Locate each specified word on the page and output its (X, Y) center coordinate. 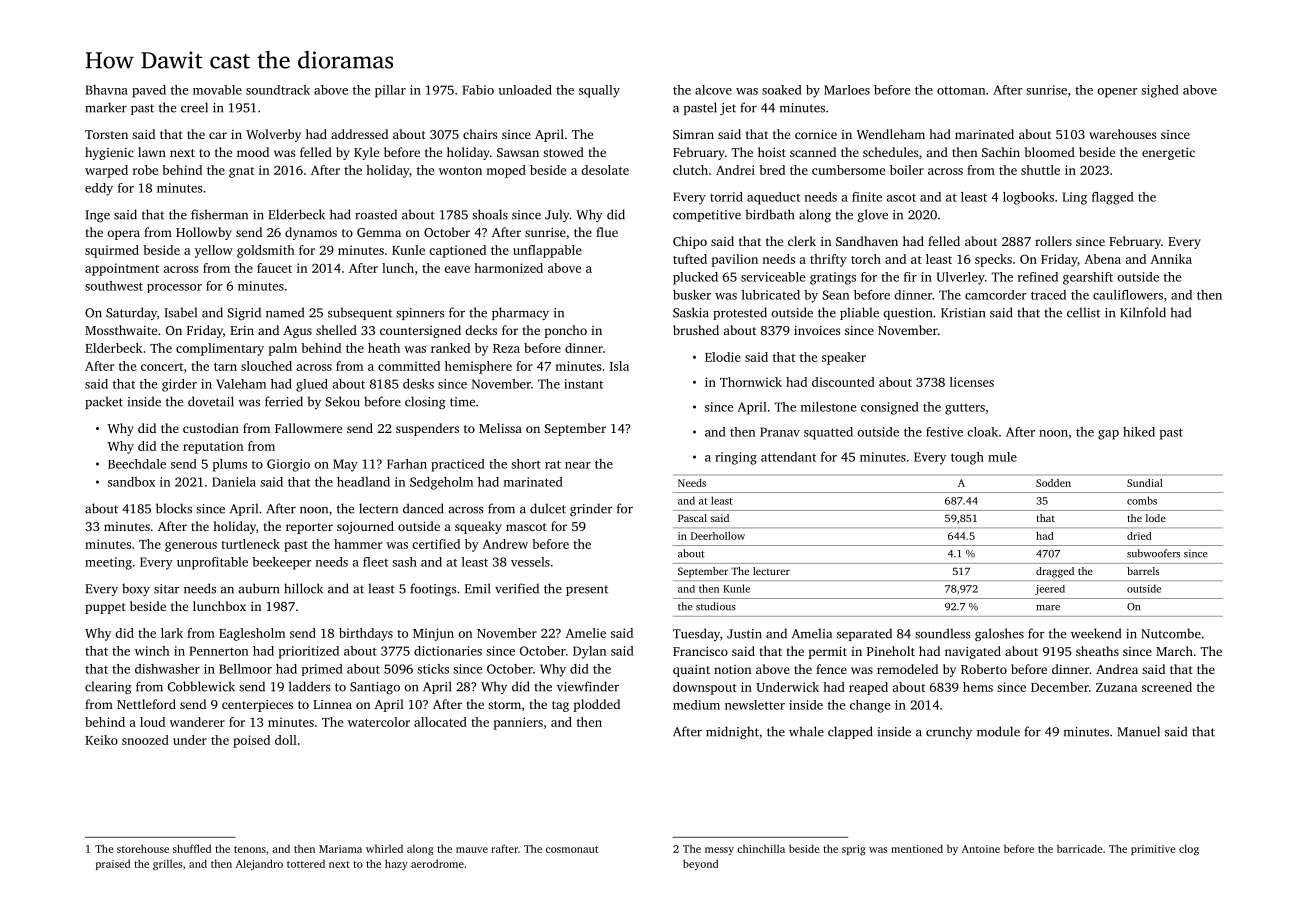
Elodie (723, 357)
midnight (732, 732)
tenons (250, 849)
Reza (506, 348)
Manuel (1138, 731)
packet (104, 402)
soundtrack (278, 90)
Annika (1171, 259)
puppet (105, 608)
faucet (274, 268)
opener (1117, 93)
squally (599, 91)
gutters (965, 409)
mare (1048, 608)
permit (827, 653)
